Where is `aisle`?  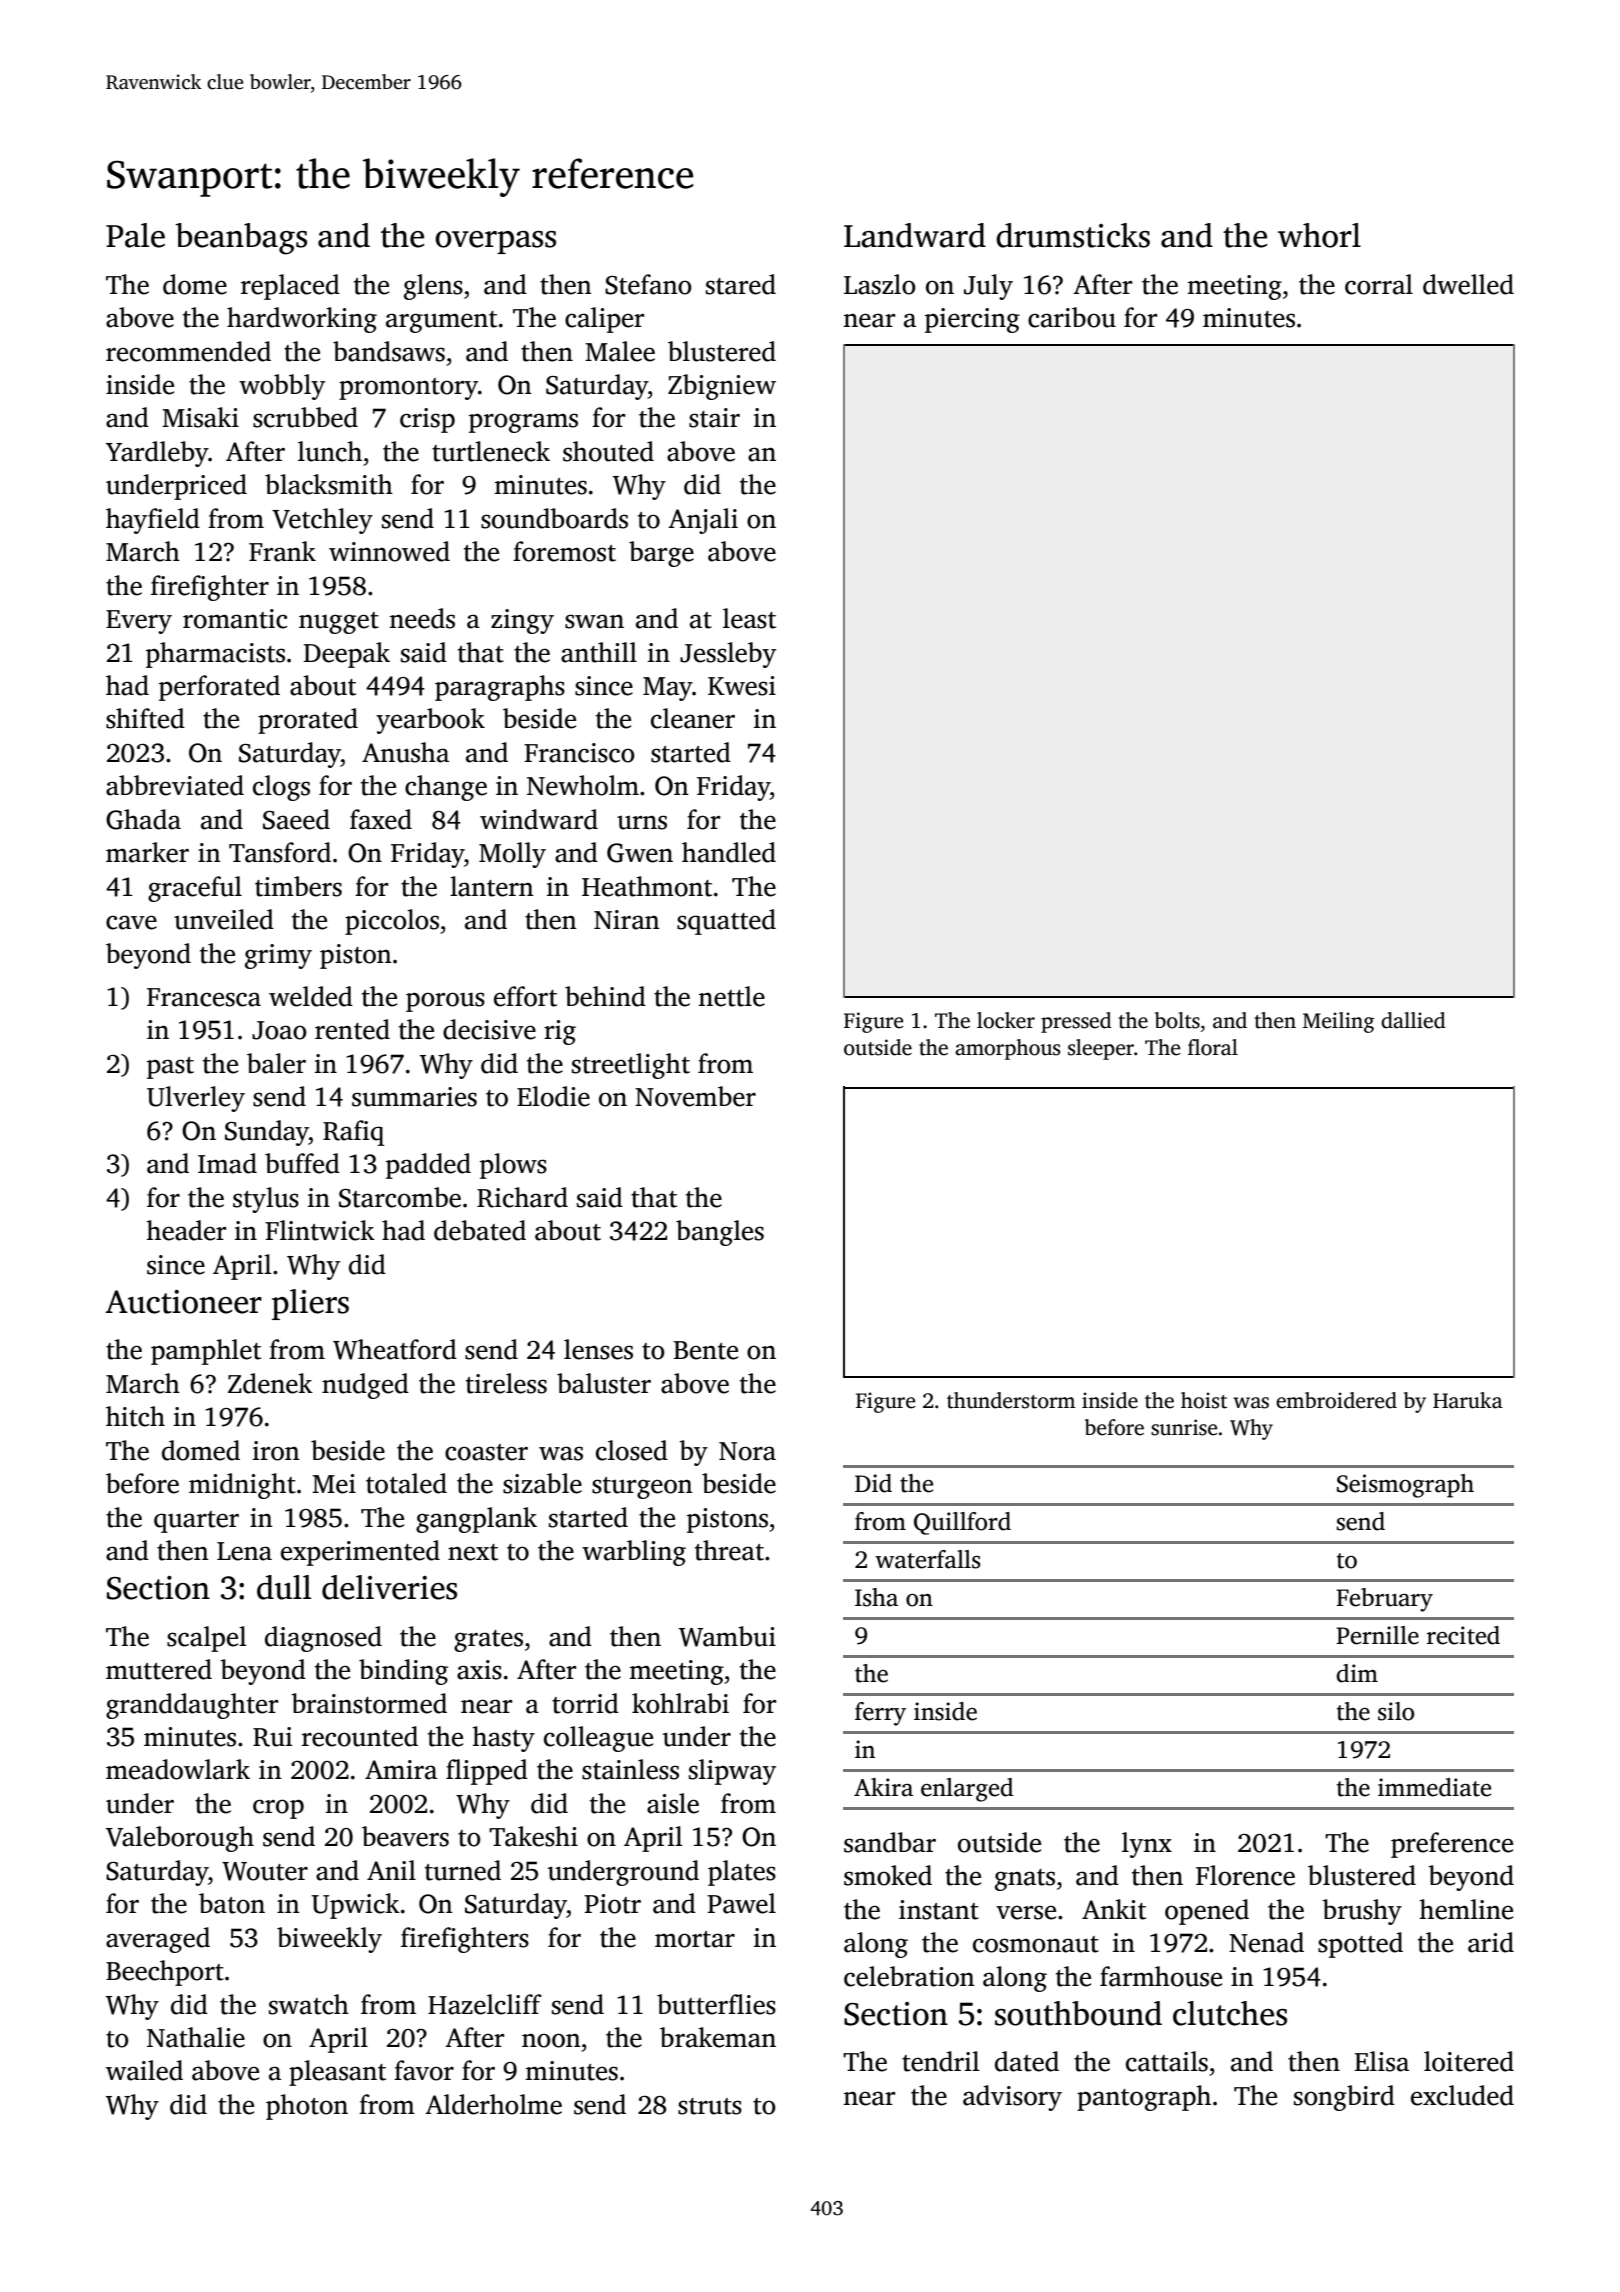
aisle is located at coordinates (673, 1803).
